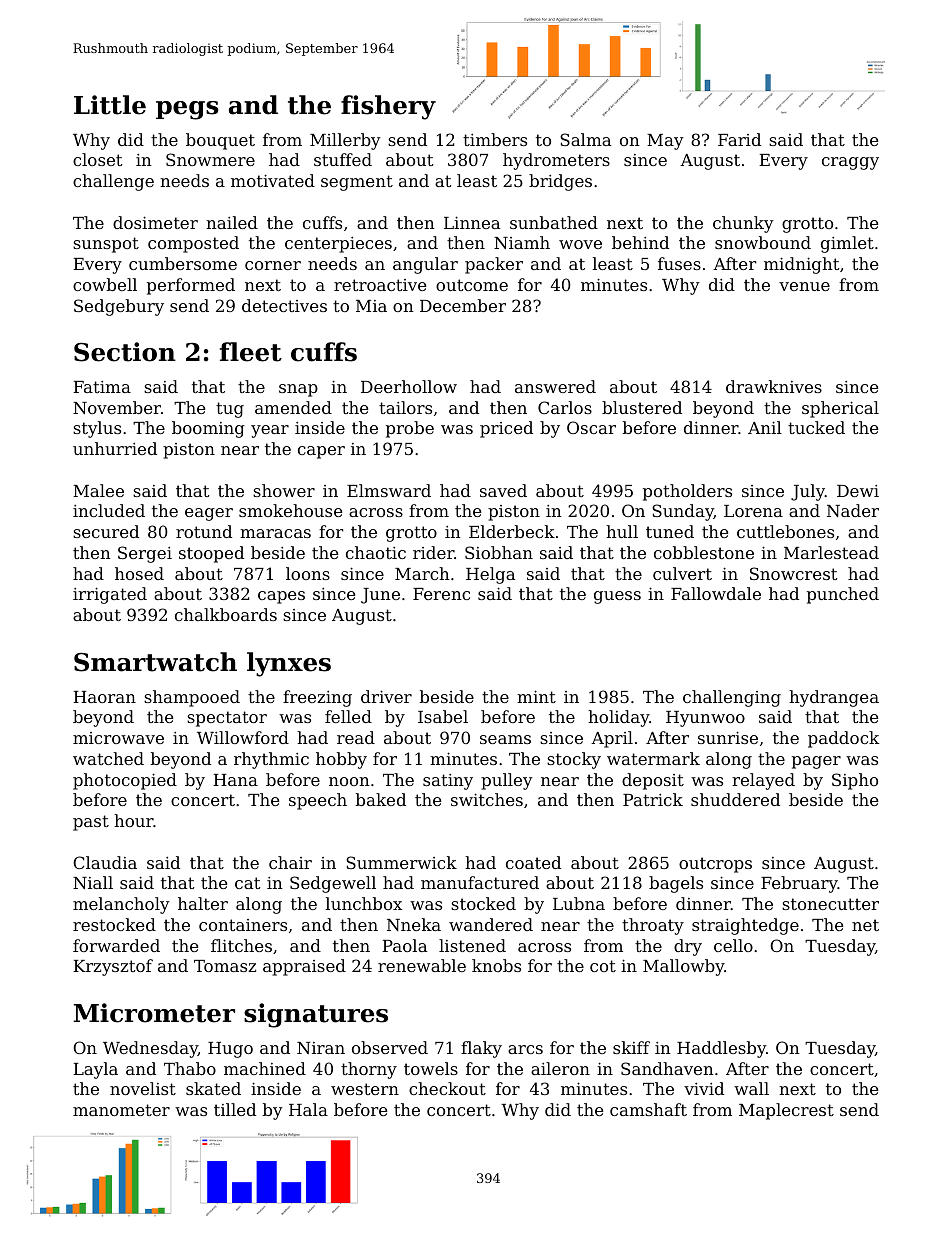 This screenshot has width=952, height=1233. Describe the element at coordinates (95, 1070) in the screenshot. I see `Layla` at that location.
